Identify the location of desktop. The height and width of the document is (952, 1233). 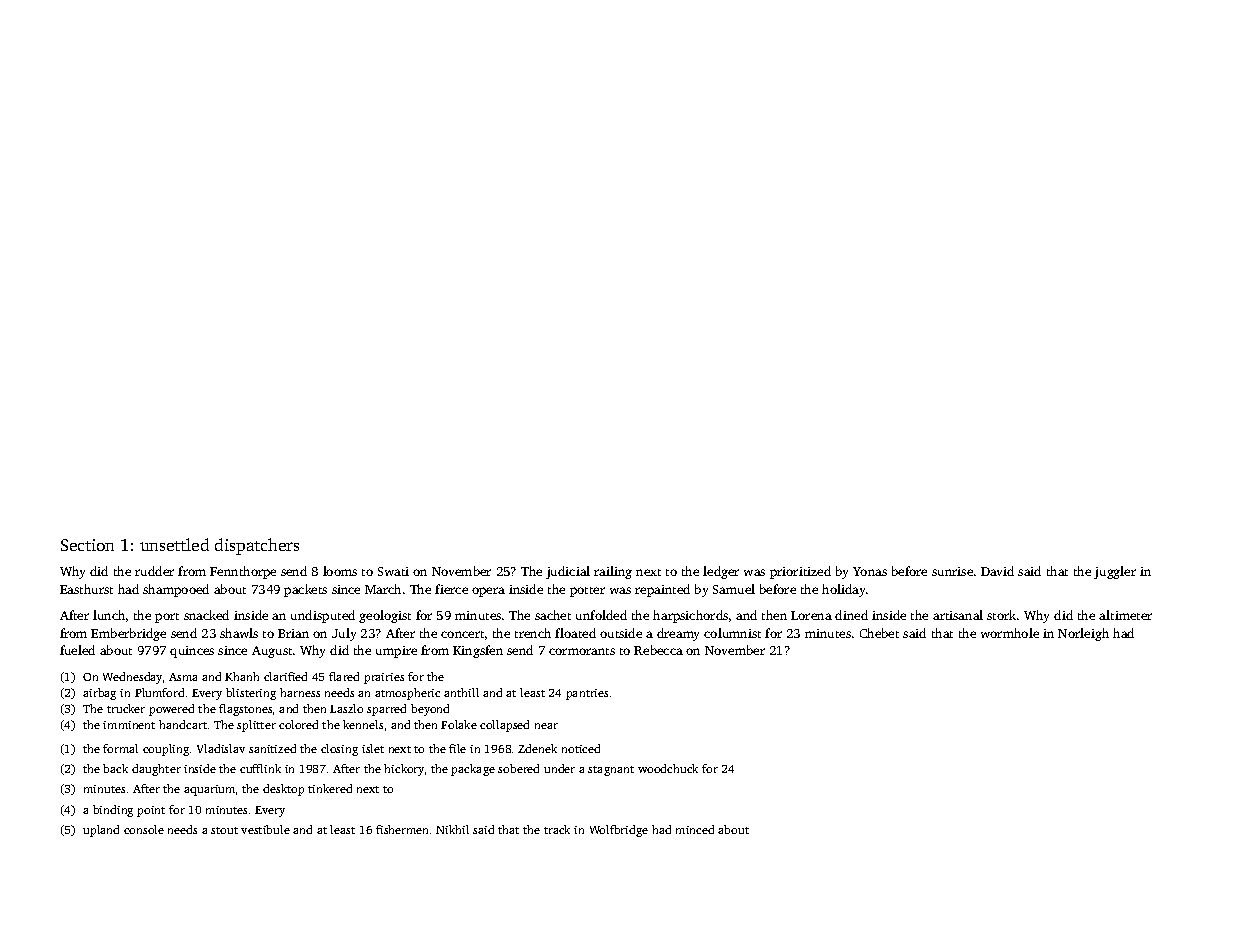
(283, 790).
